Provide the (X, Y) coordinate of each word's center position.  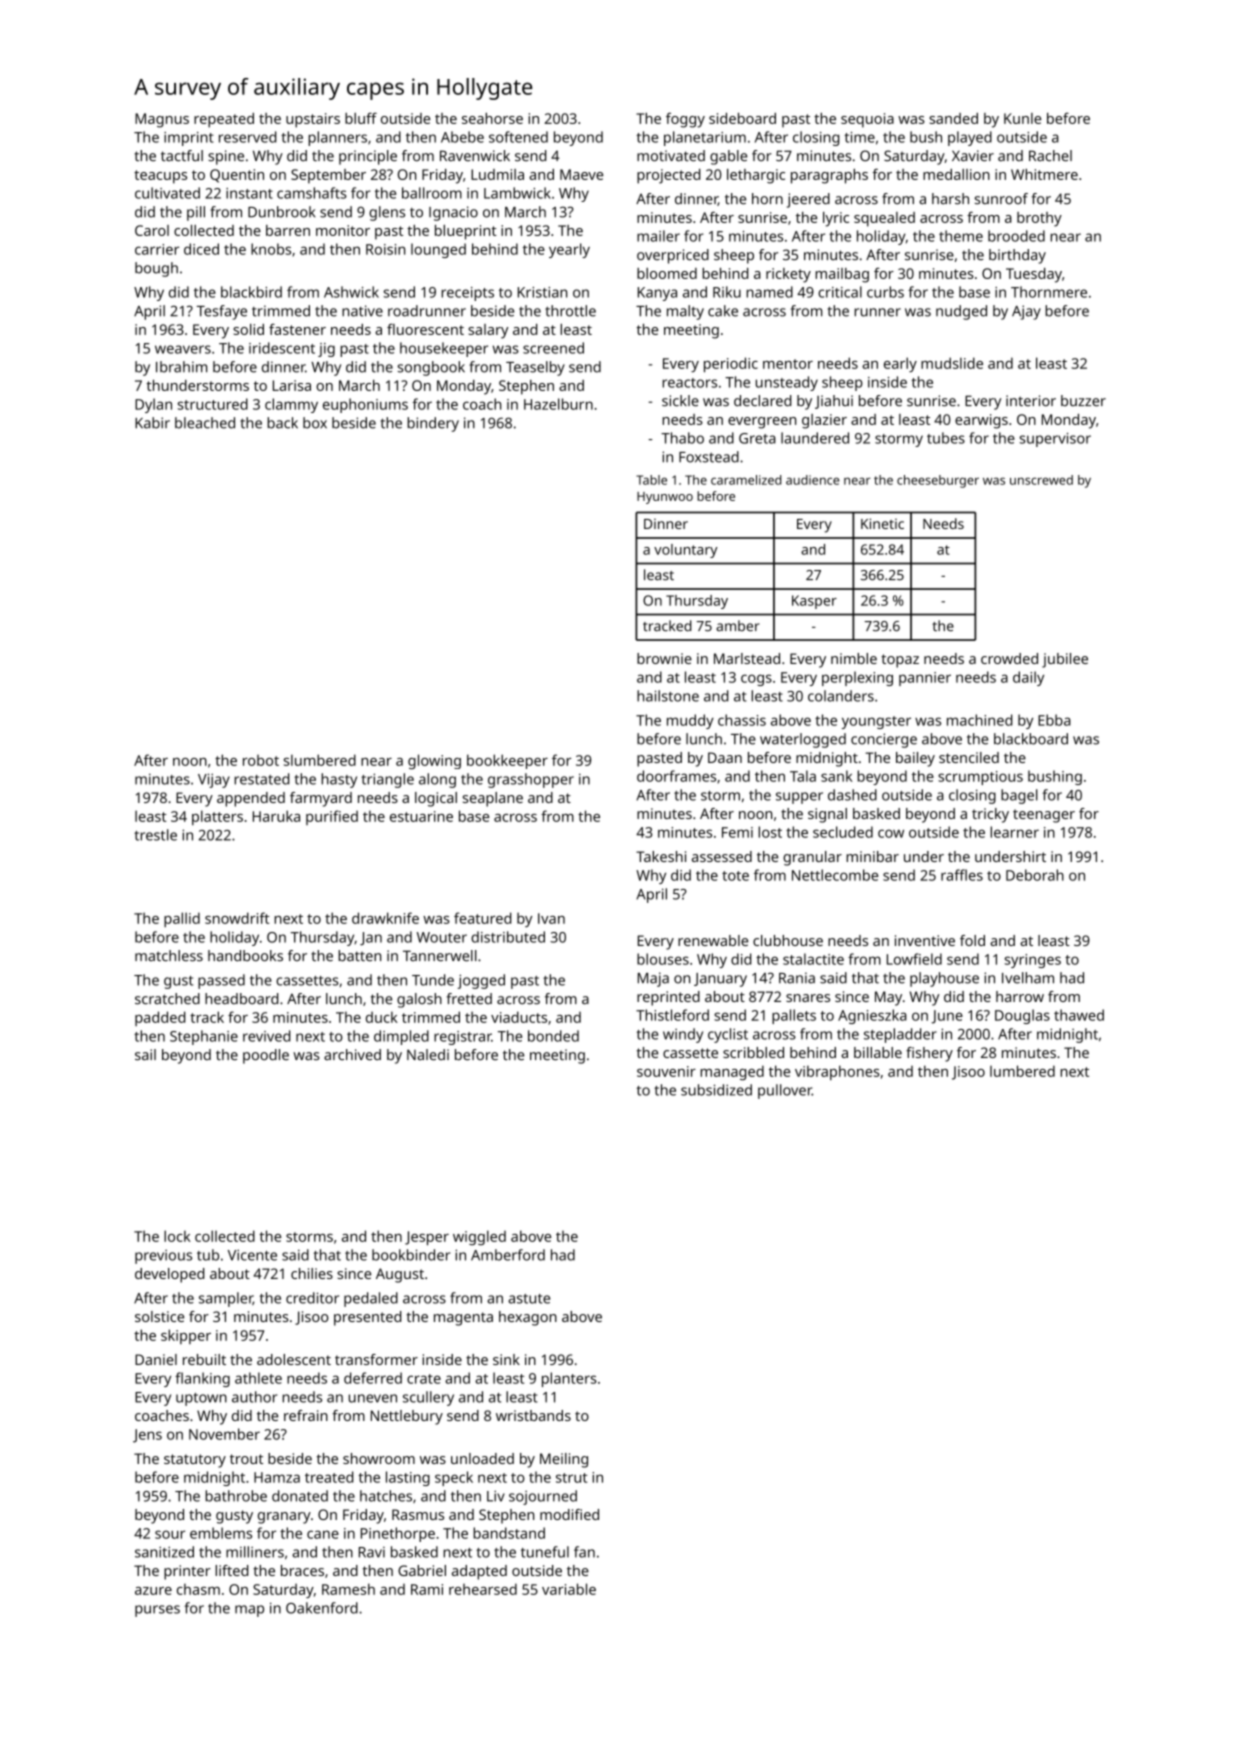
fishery (929, 1054)
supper (799, 798)
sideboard (742, 118)
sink (506, 1359)
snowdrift (237, 918)
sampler (226, 1299)
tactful (182, 156)
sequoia (867, 120)
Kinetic (882, 523)
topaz (900, 661)
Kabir (152, 423)
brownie (664, 658)
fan (584, 1552)
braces (302, 1570)
